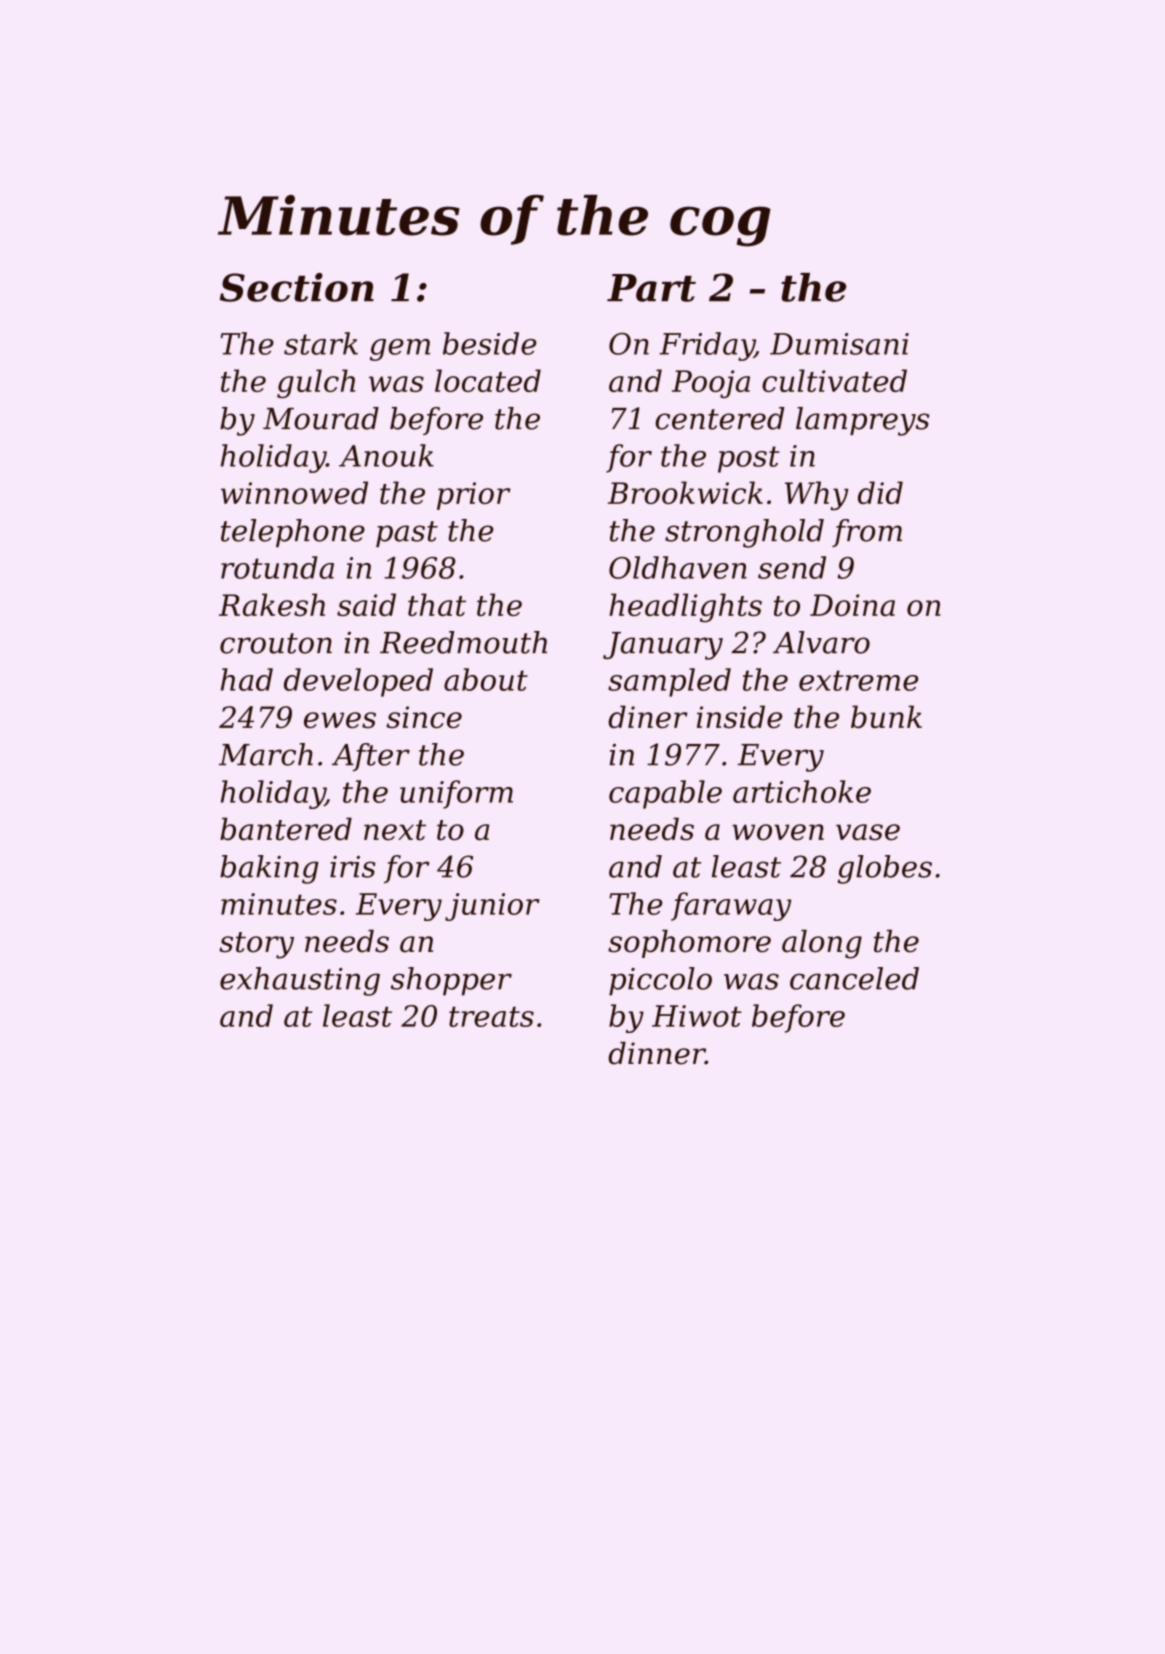 The width and height of the screenshot is (1165, 1654). What do you see at coordinates (656, 1053) in the screenshot?
I see `dinner` at bounding box center [656, 1053].
